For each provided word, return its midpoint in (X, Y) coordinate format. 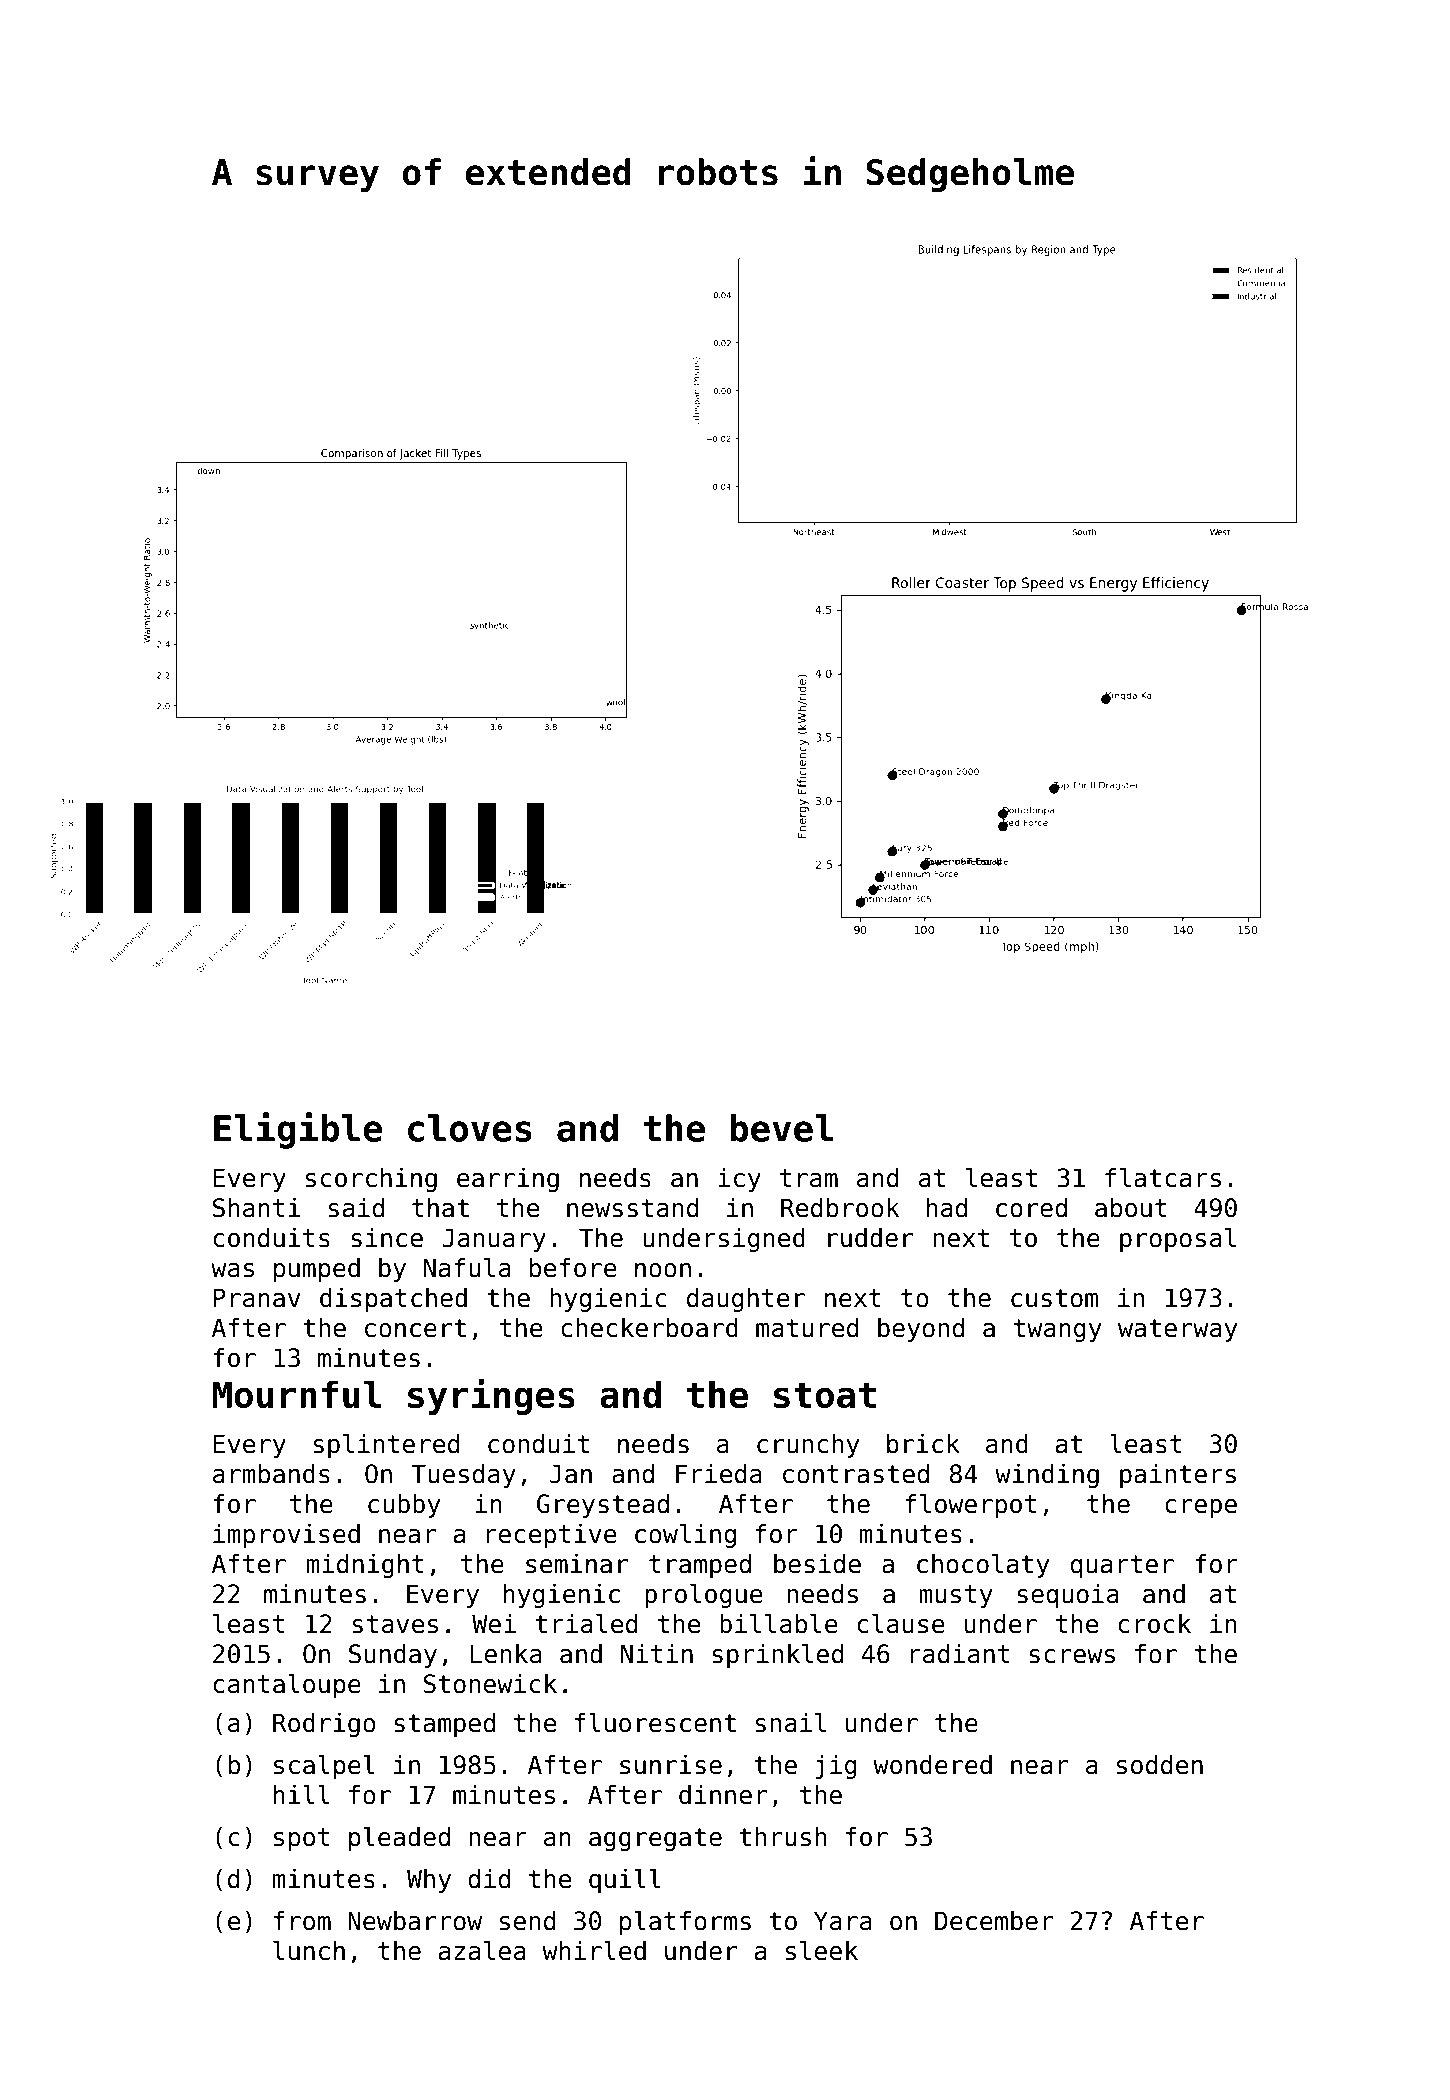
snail (791, 1723)
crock (1154, 1624)
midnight (365, 1566)
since (387, 1238)
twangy (1058, 1330)
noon (663, 1270)
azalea (482, 1951)
